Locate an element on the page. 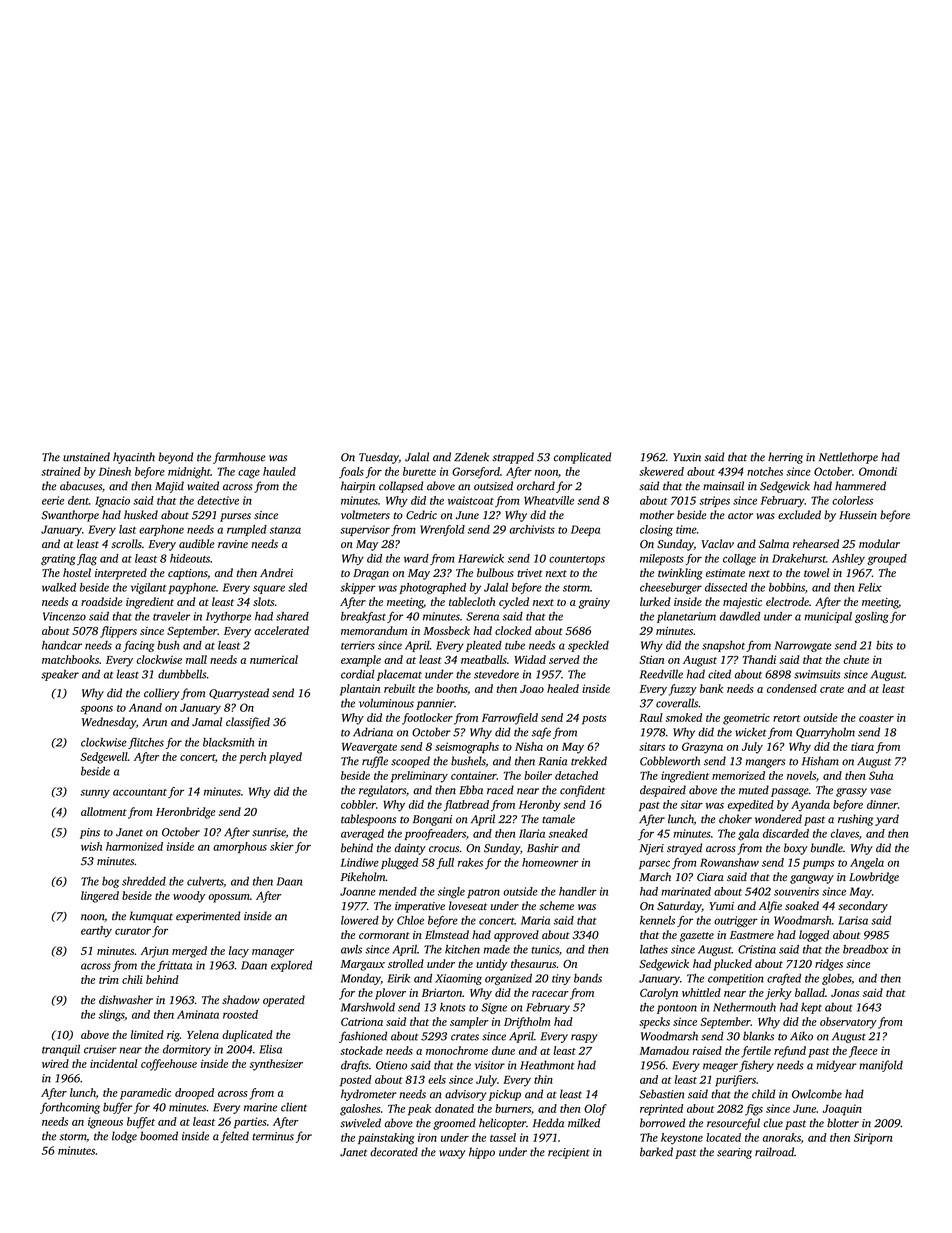 This image has width=952, height=1233. searing is located at coordinates (734, 1153).
